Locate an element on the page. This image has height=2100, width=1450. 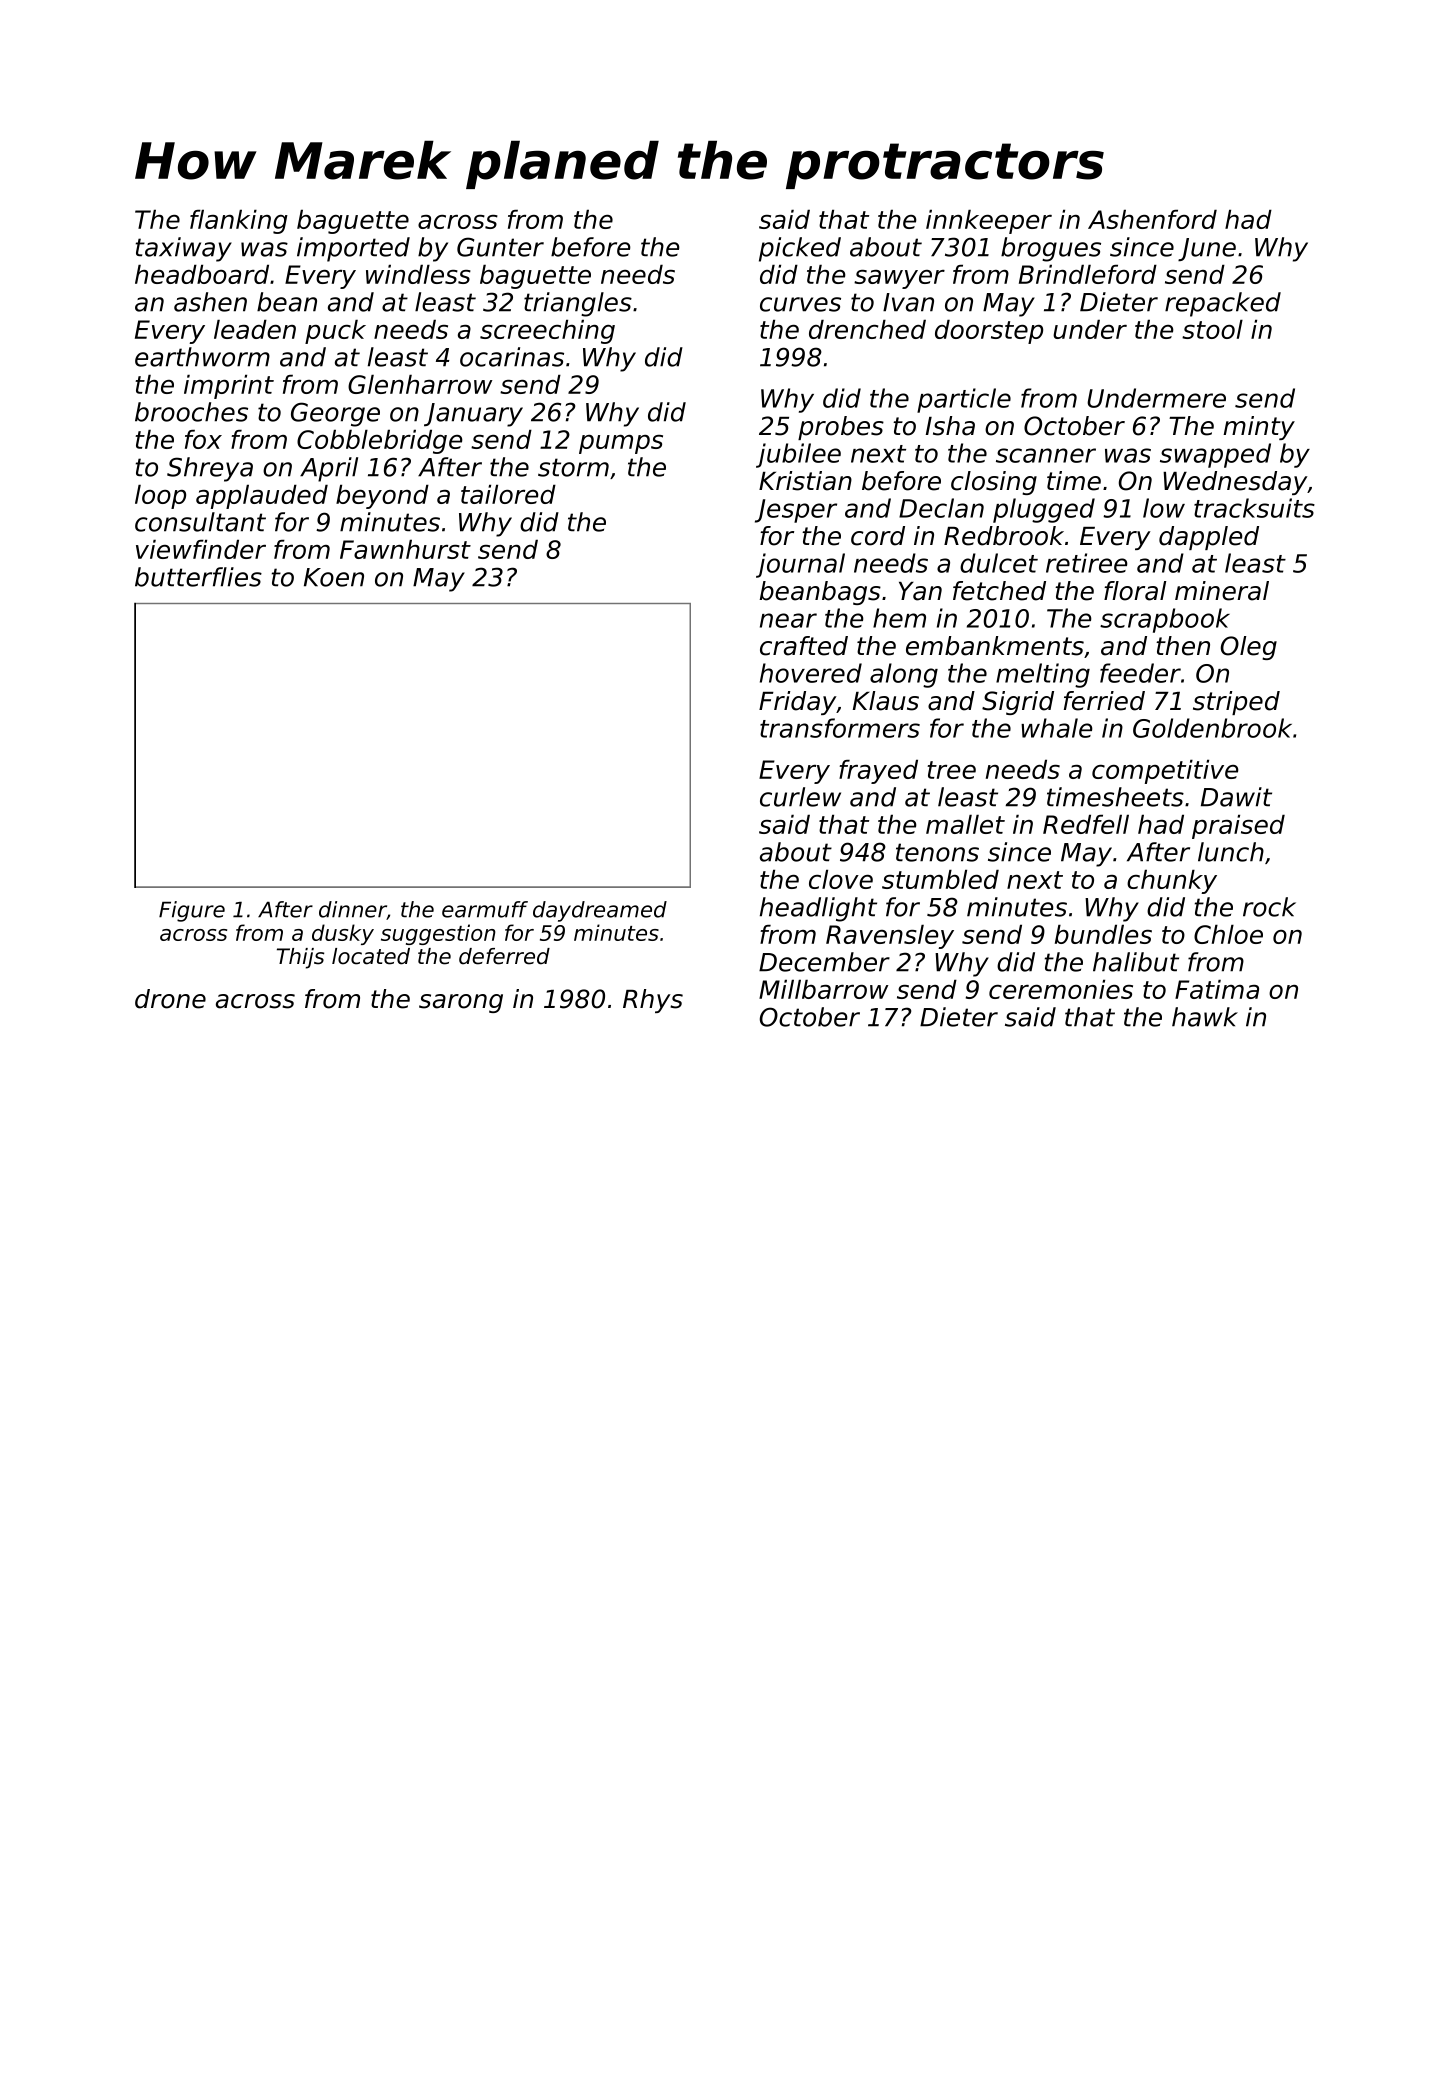
flanking is located at coordinates (239, 222).
